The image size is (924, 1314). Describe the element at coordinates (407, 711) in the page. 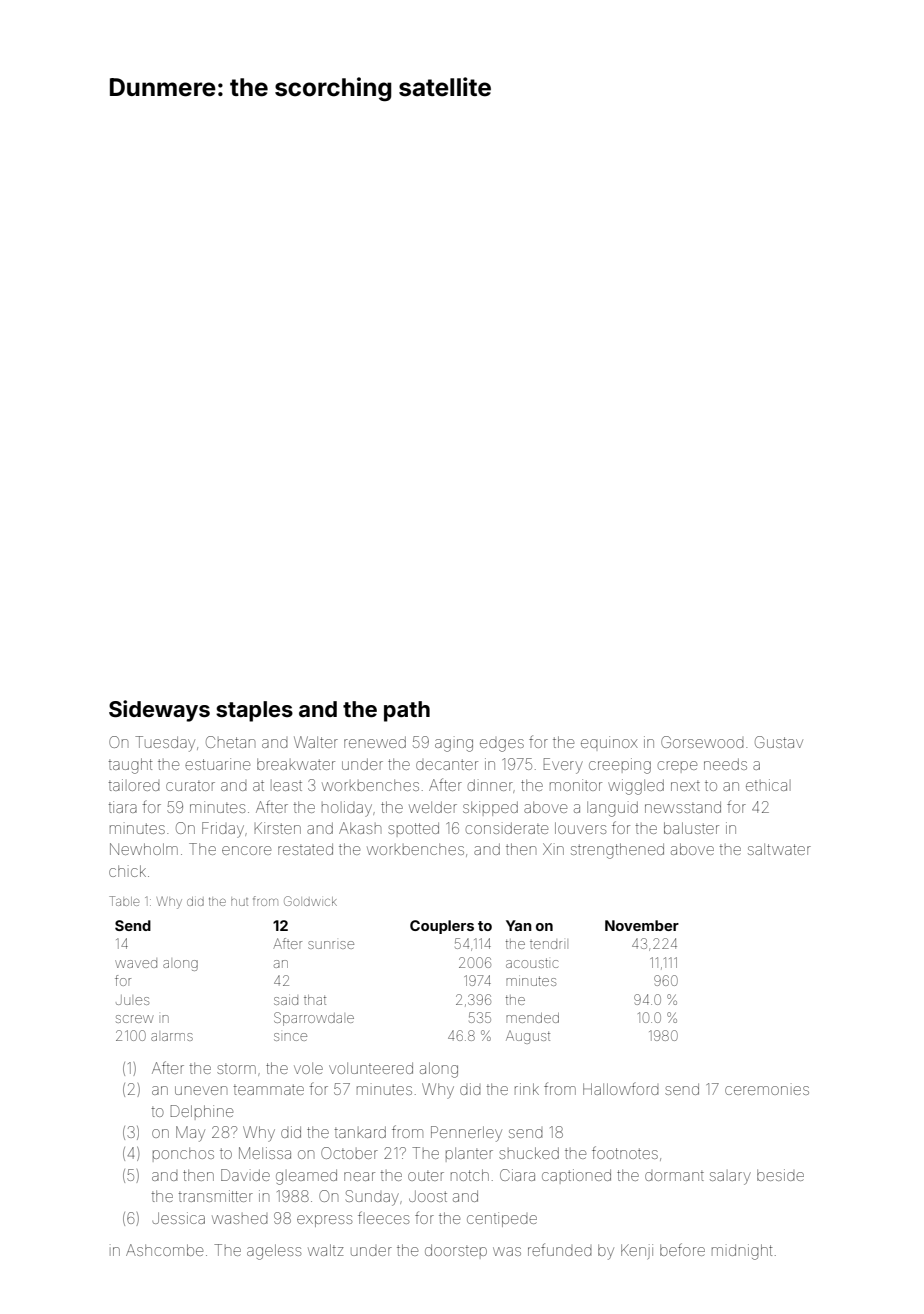

I see `path` at that location.
